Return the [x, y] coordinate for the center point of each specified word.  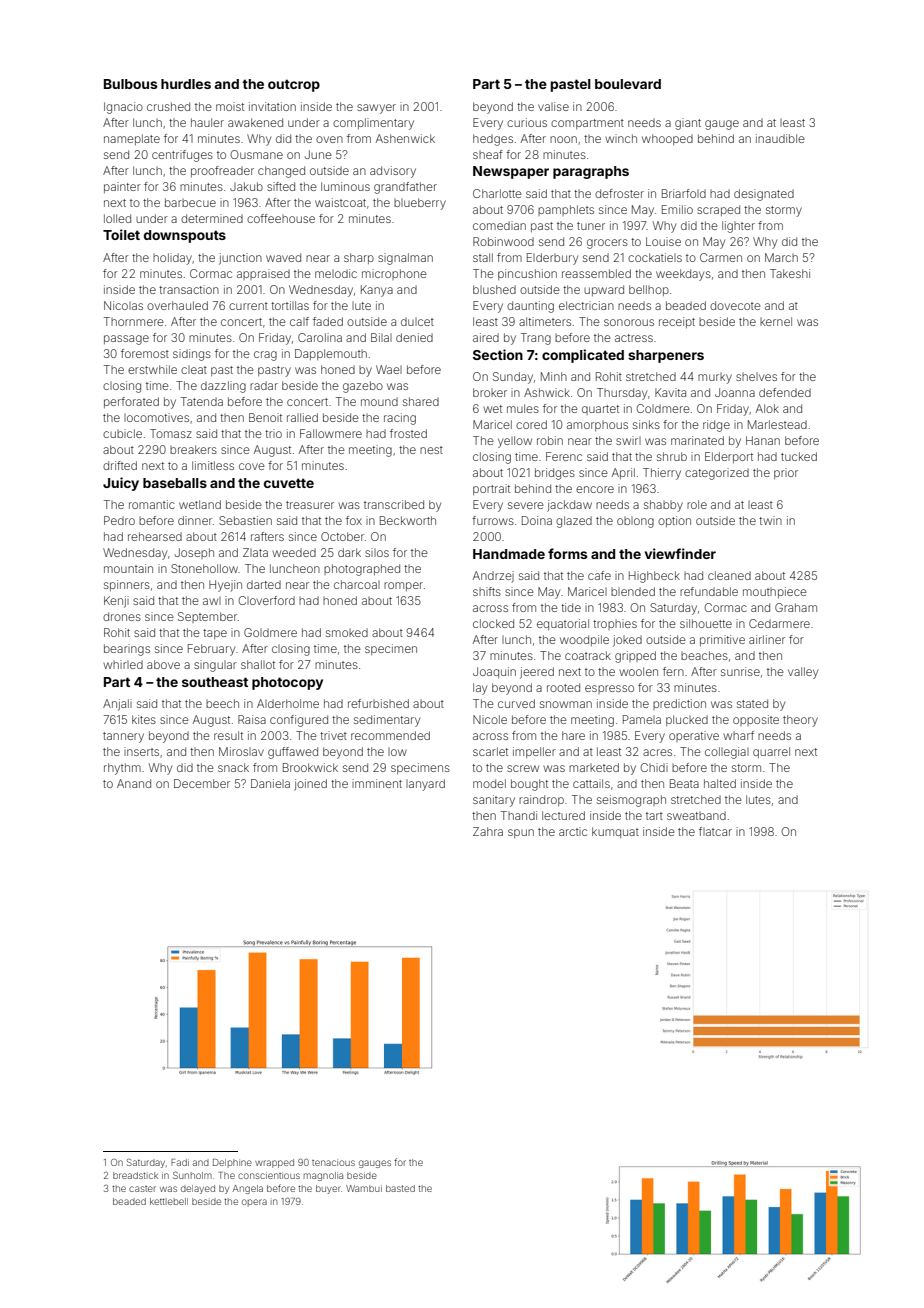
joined [310, 785]
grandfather [405, 188]
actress [634, 338]
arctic [573, 831]
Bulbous [130, 84]
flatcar [715, 831]
